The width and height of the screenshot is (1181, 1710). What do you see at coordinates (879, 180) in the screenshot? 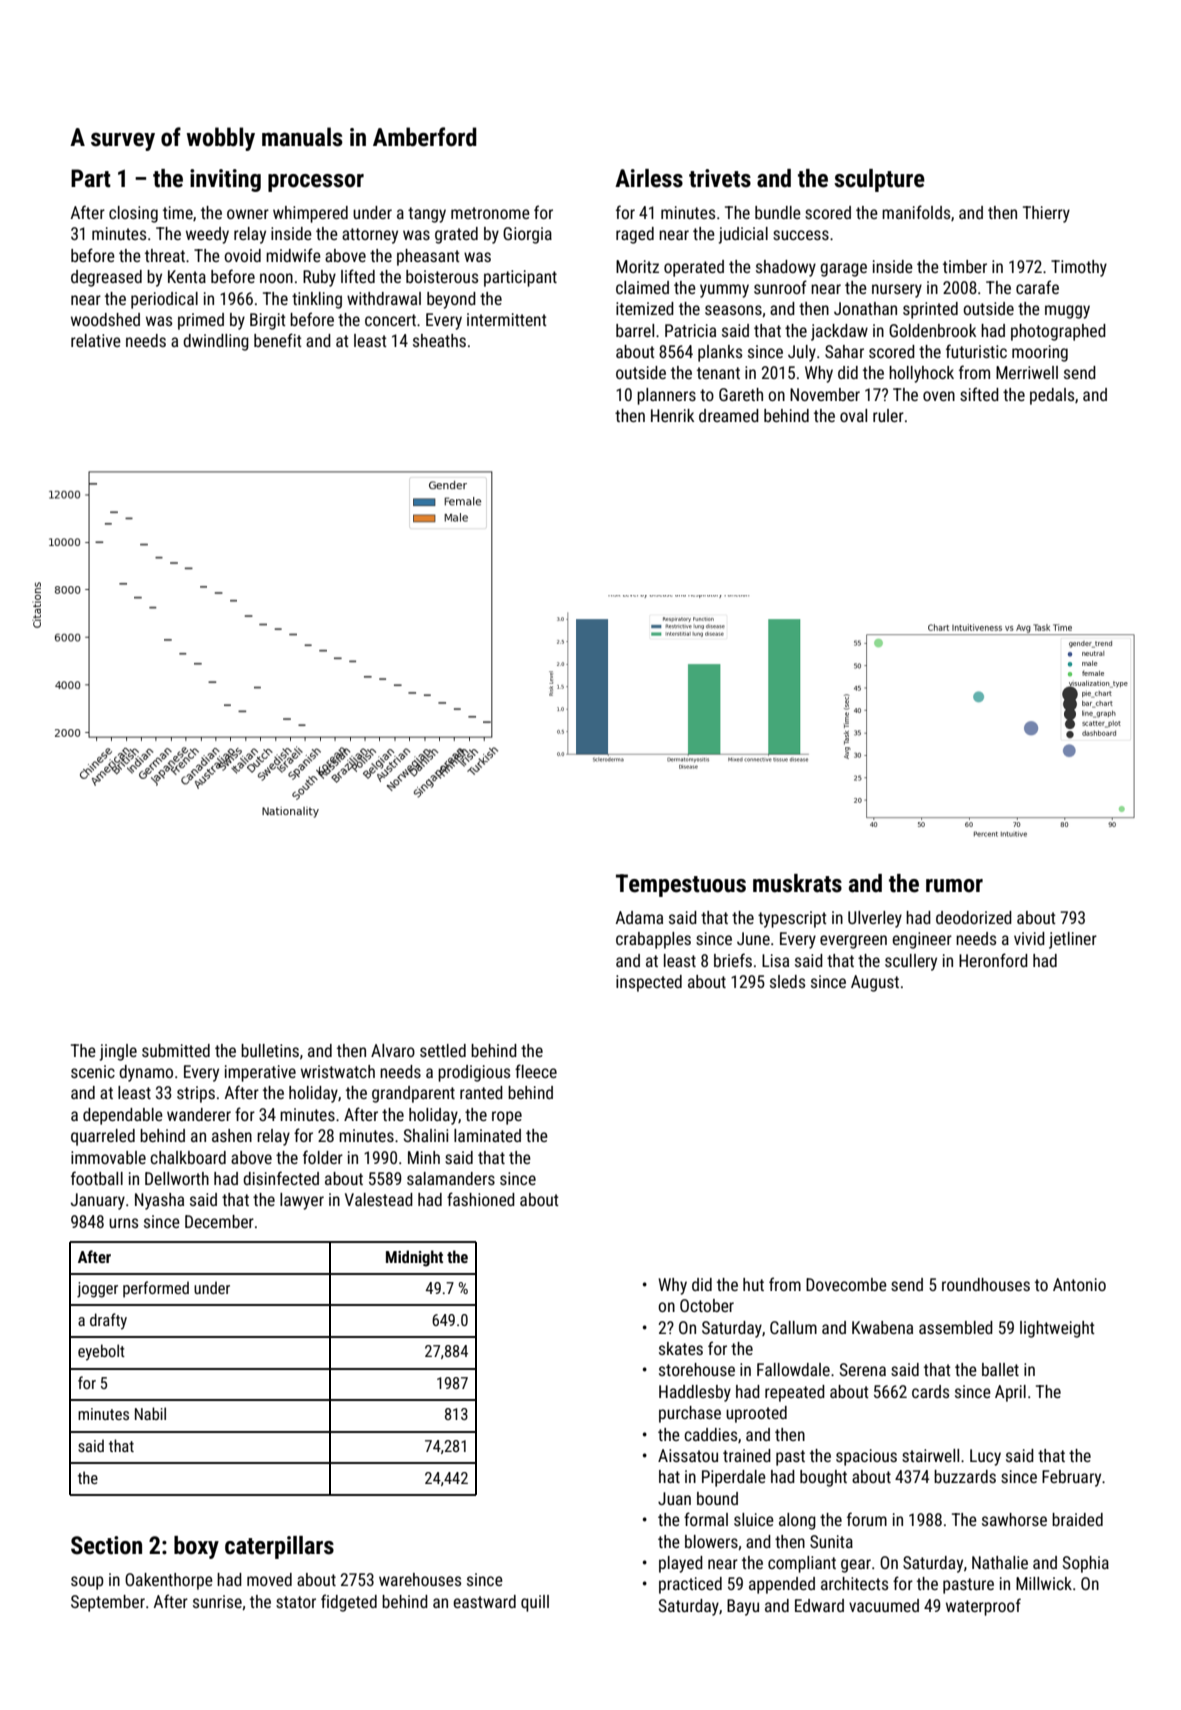
I see `sculpture` at bounding box center [879, 180].
